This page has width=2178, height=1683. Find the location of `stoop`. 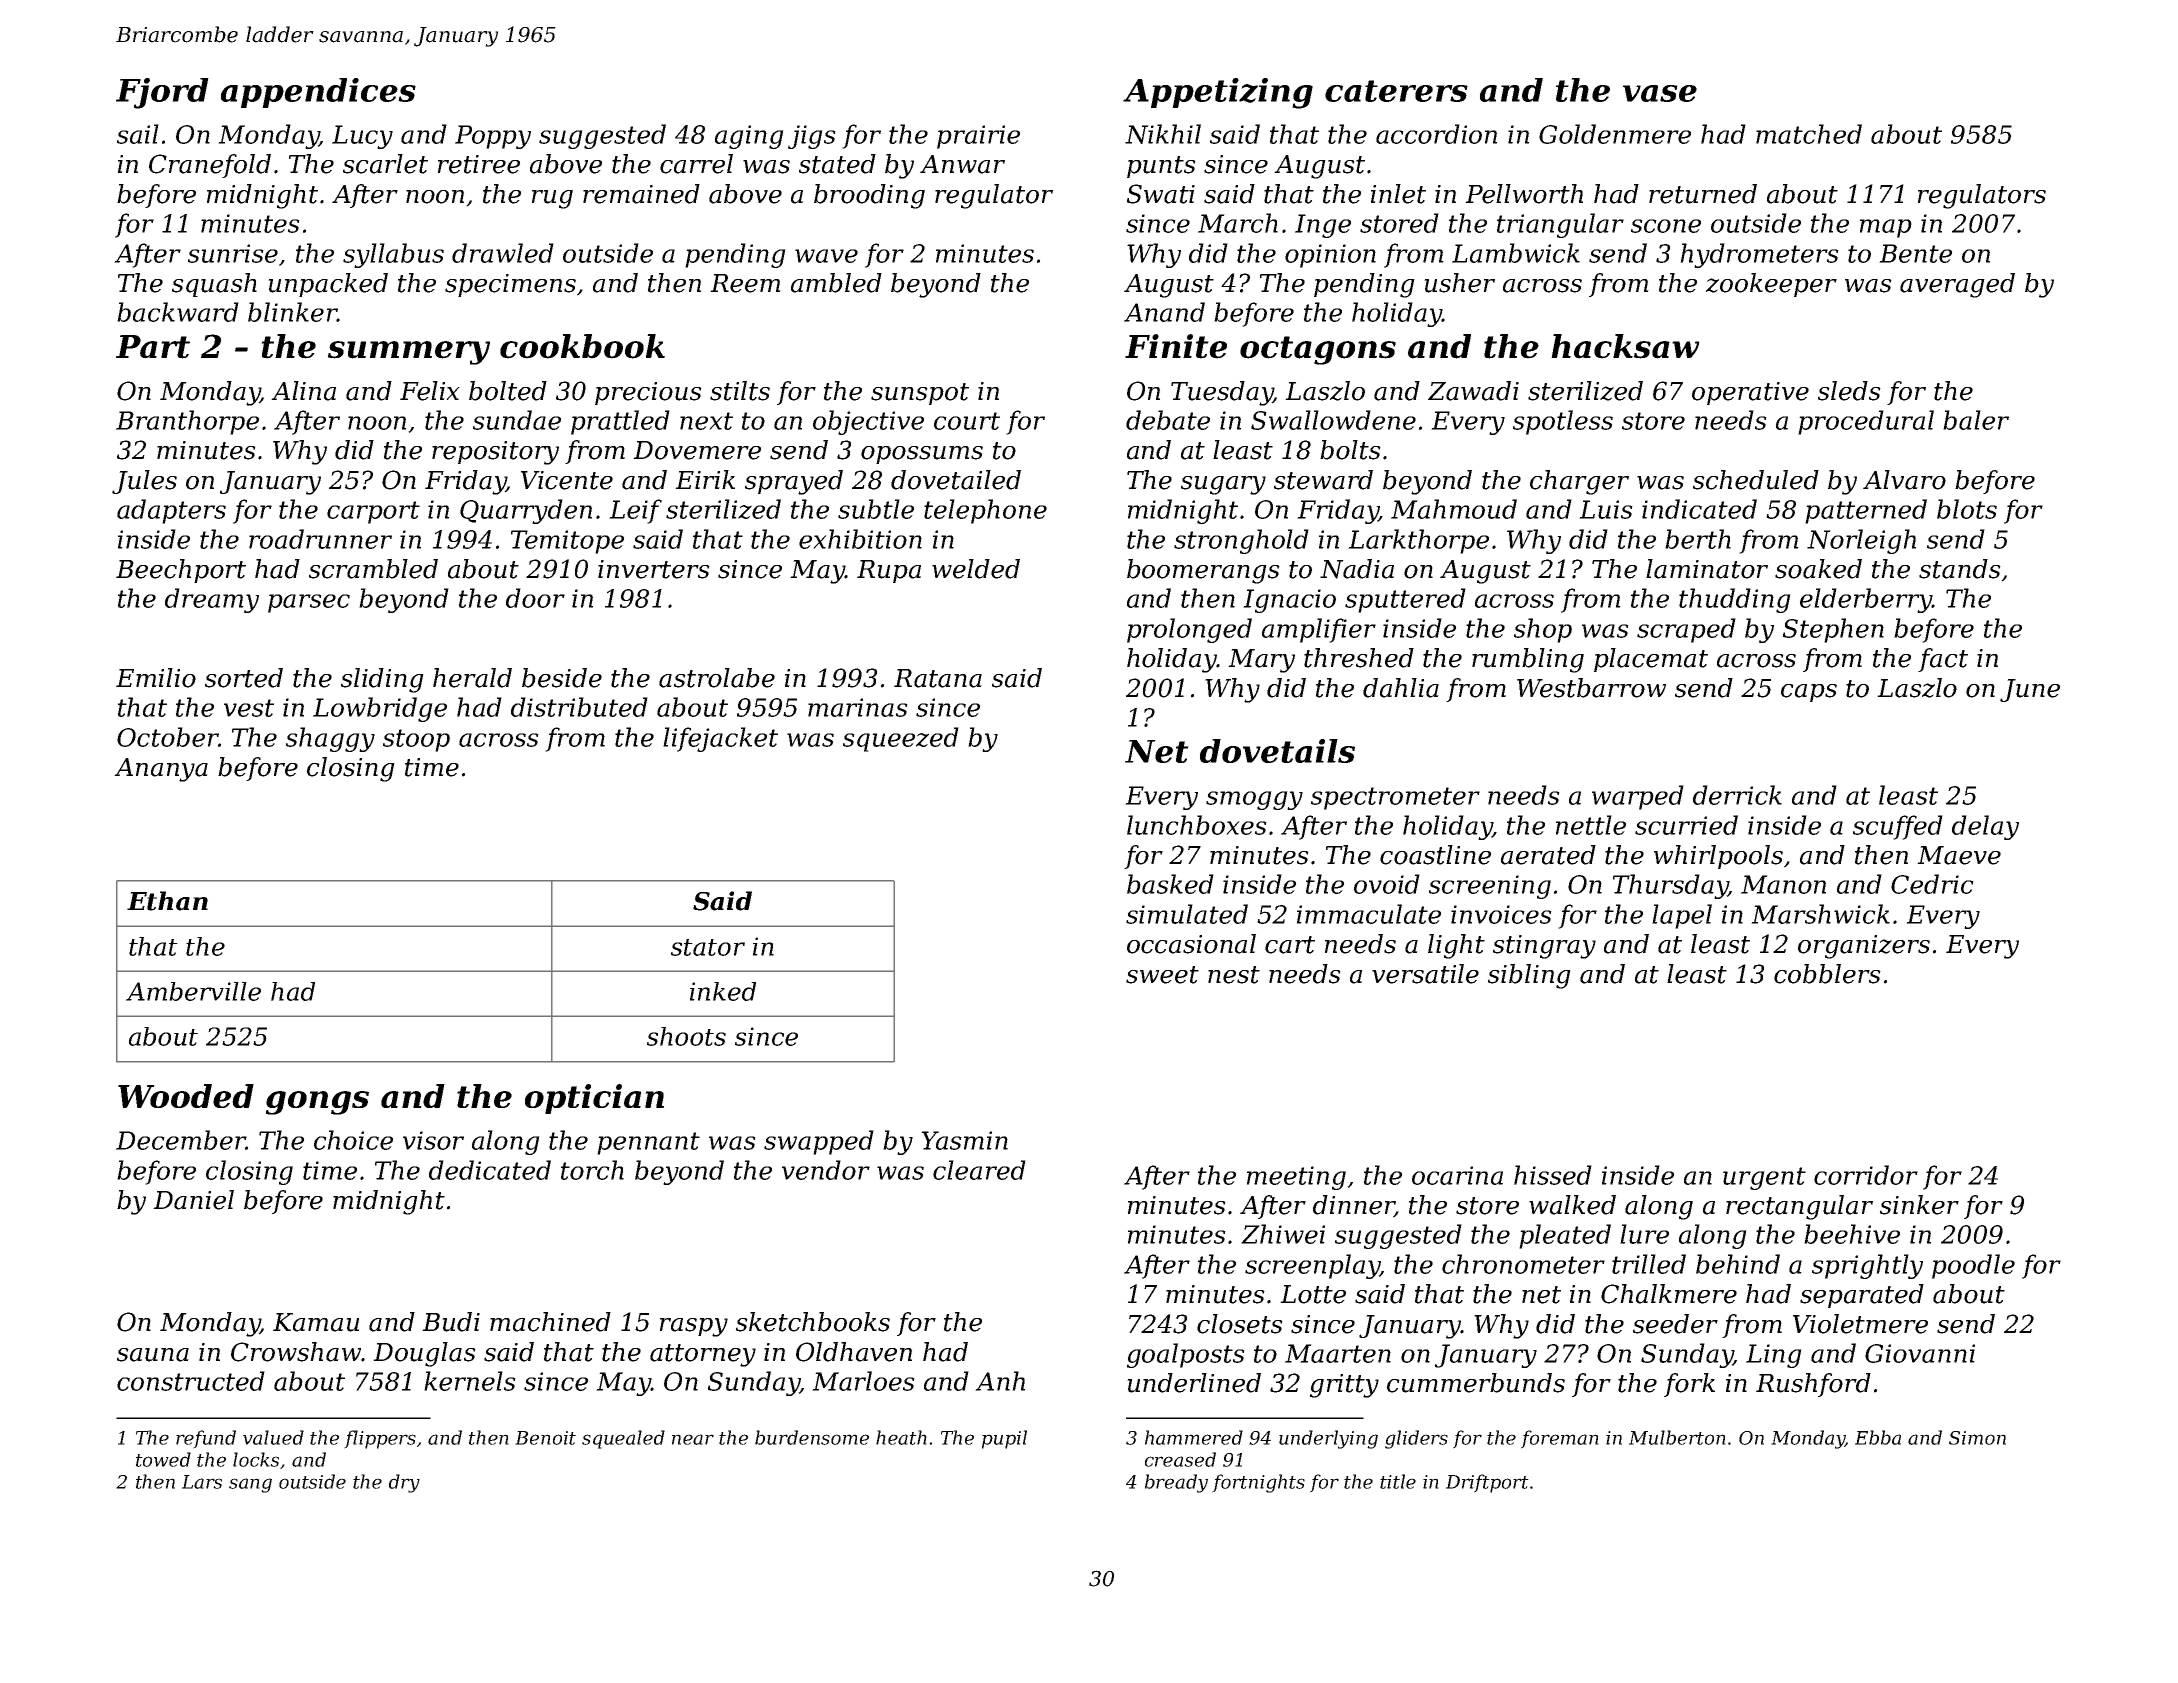

stoop is located at coordinates (416, 740).
